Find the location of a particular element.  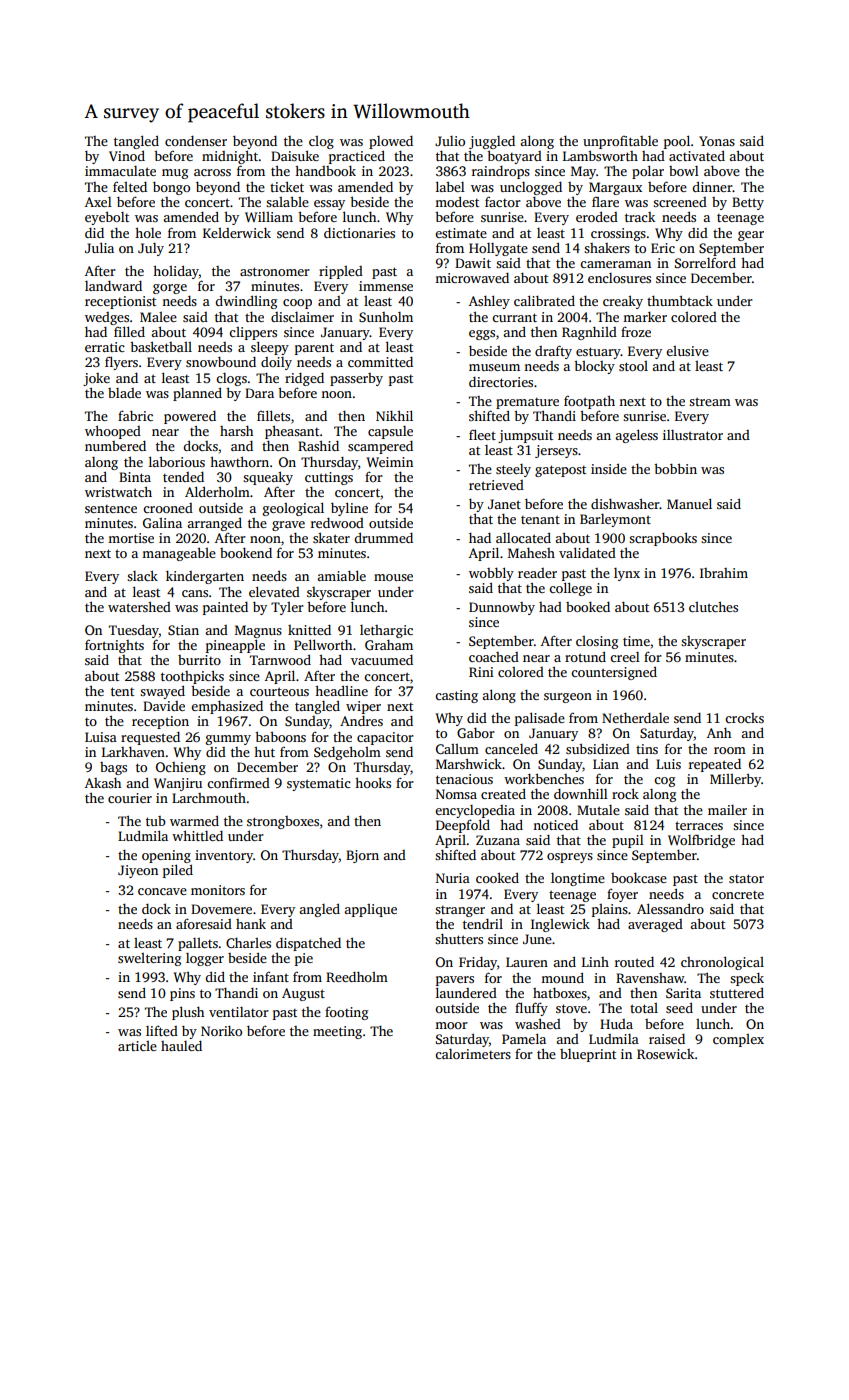

hauled is located at coordinates (181, 1046).
